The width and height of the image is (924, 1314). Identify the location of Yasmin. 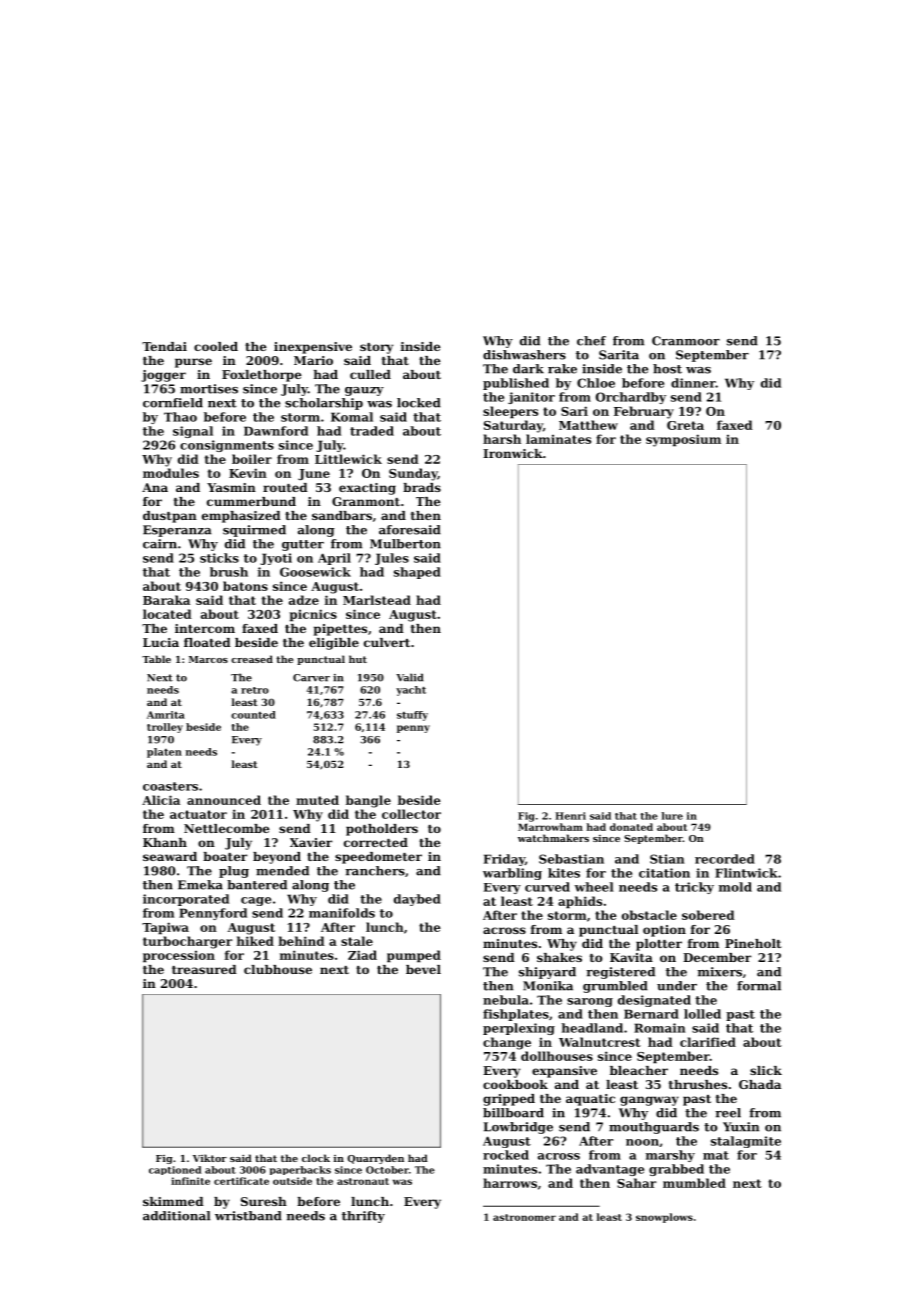
(231, 487).
